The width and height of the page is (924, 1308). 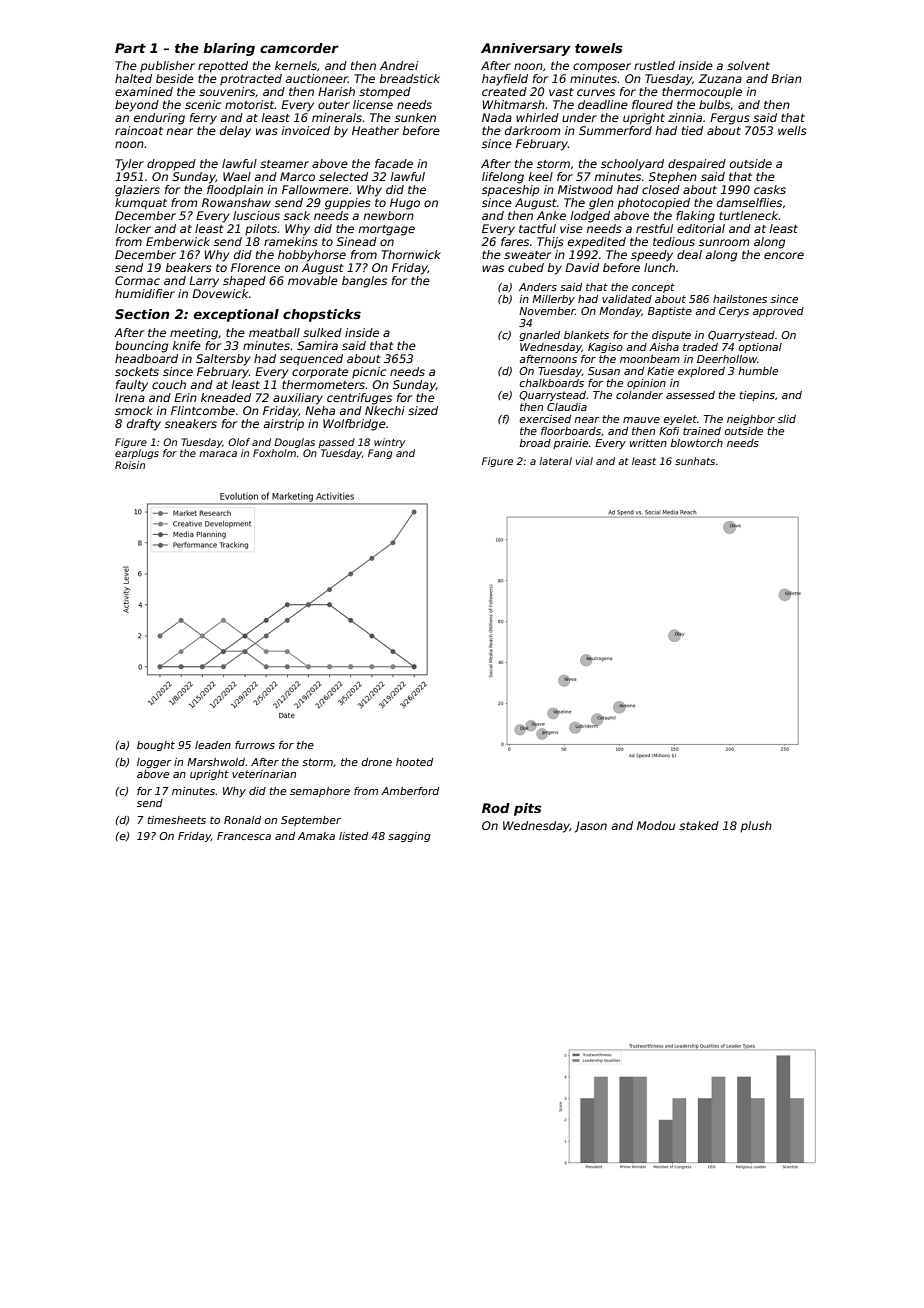 What do you see at coordinates (695, 461) in the page?
I see `sunhats` at bounding box center [695, 461].
